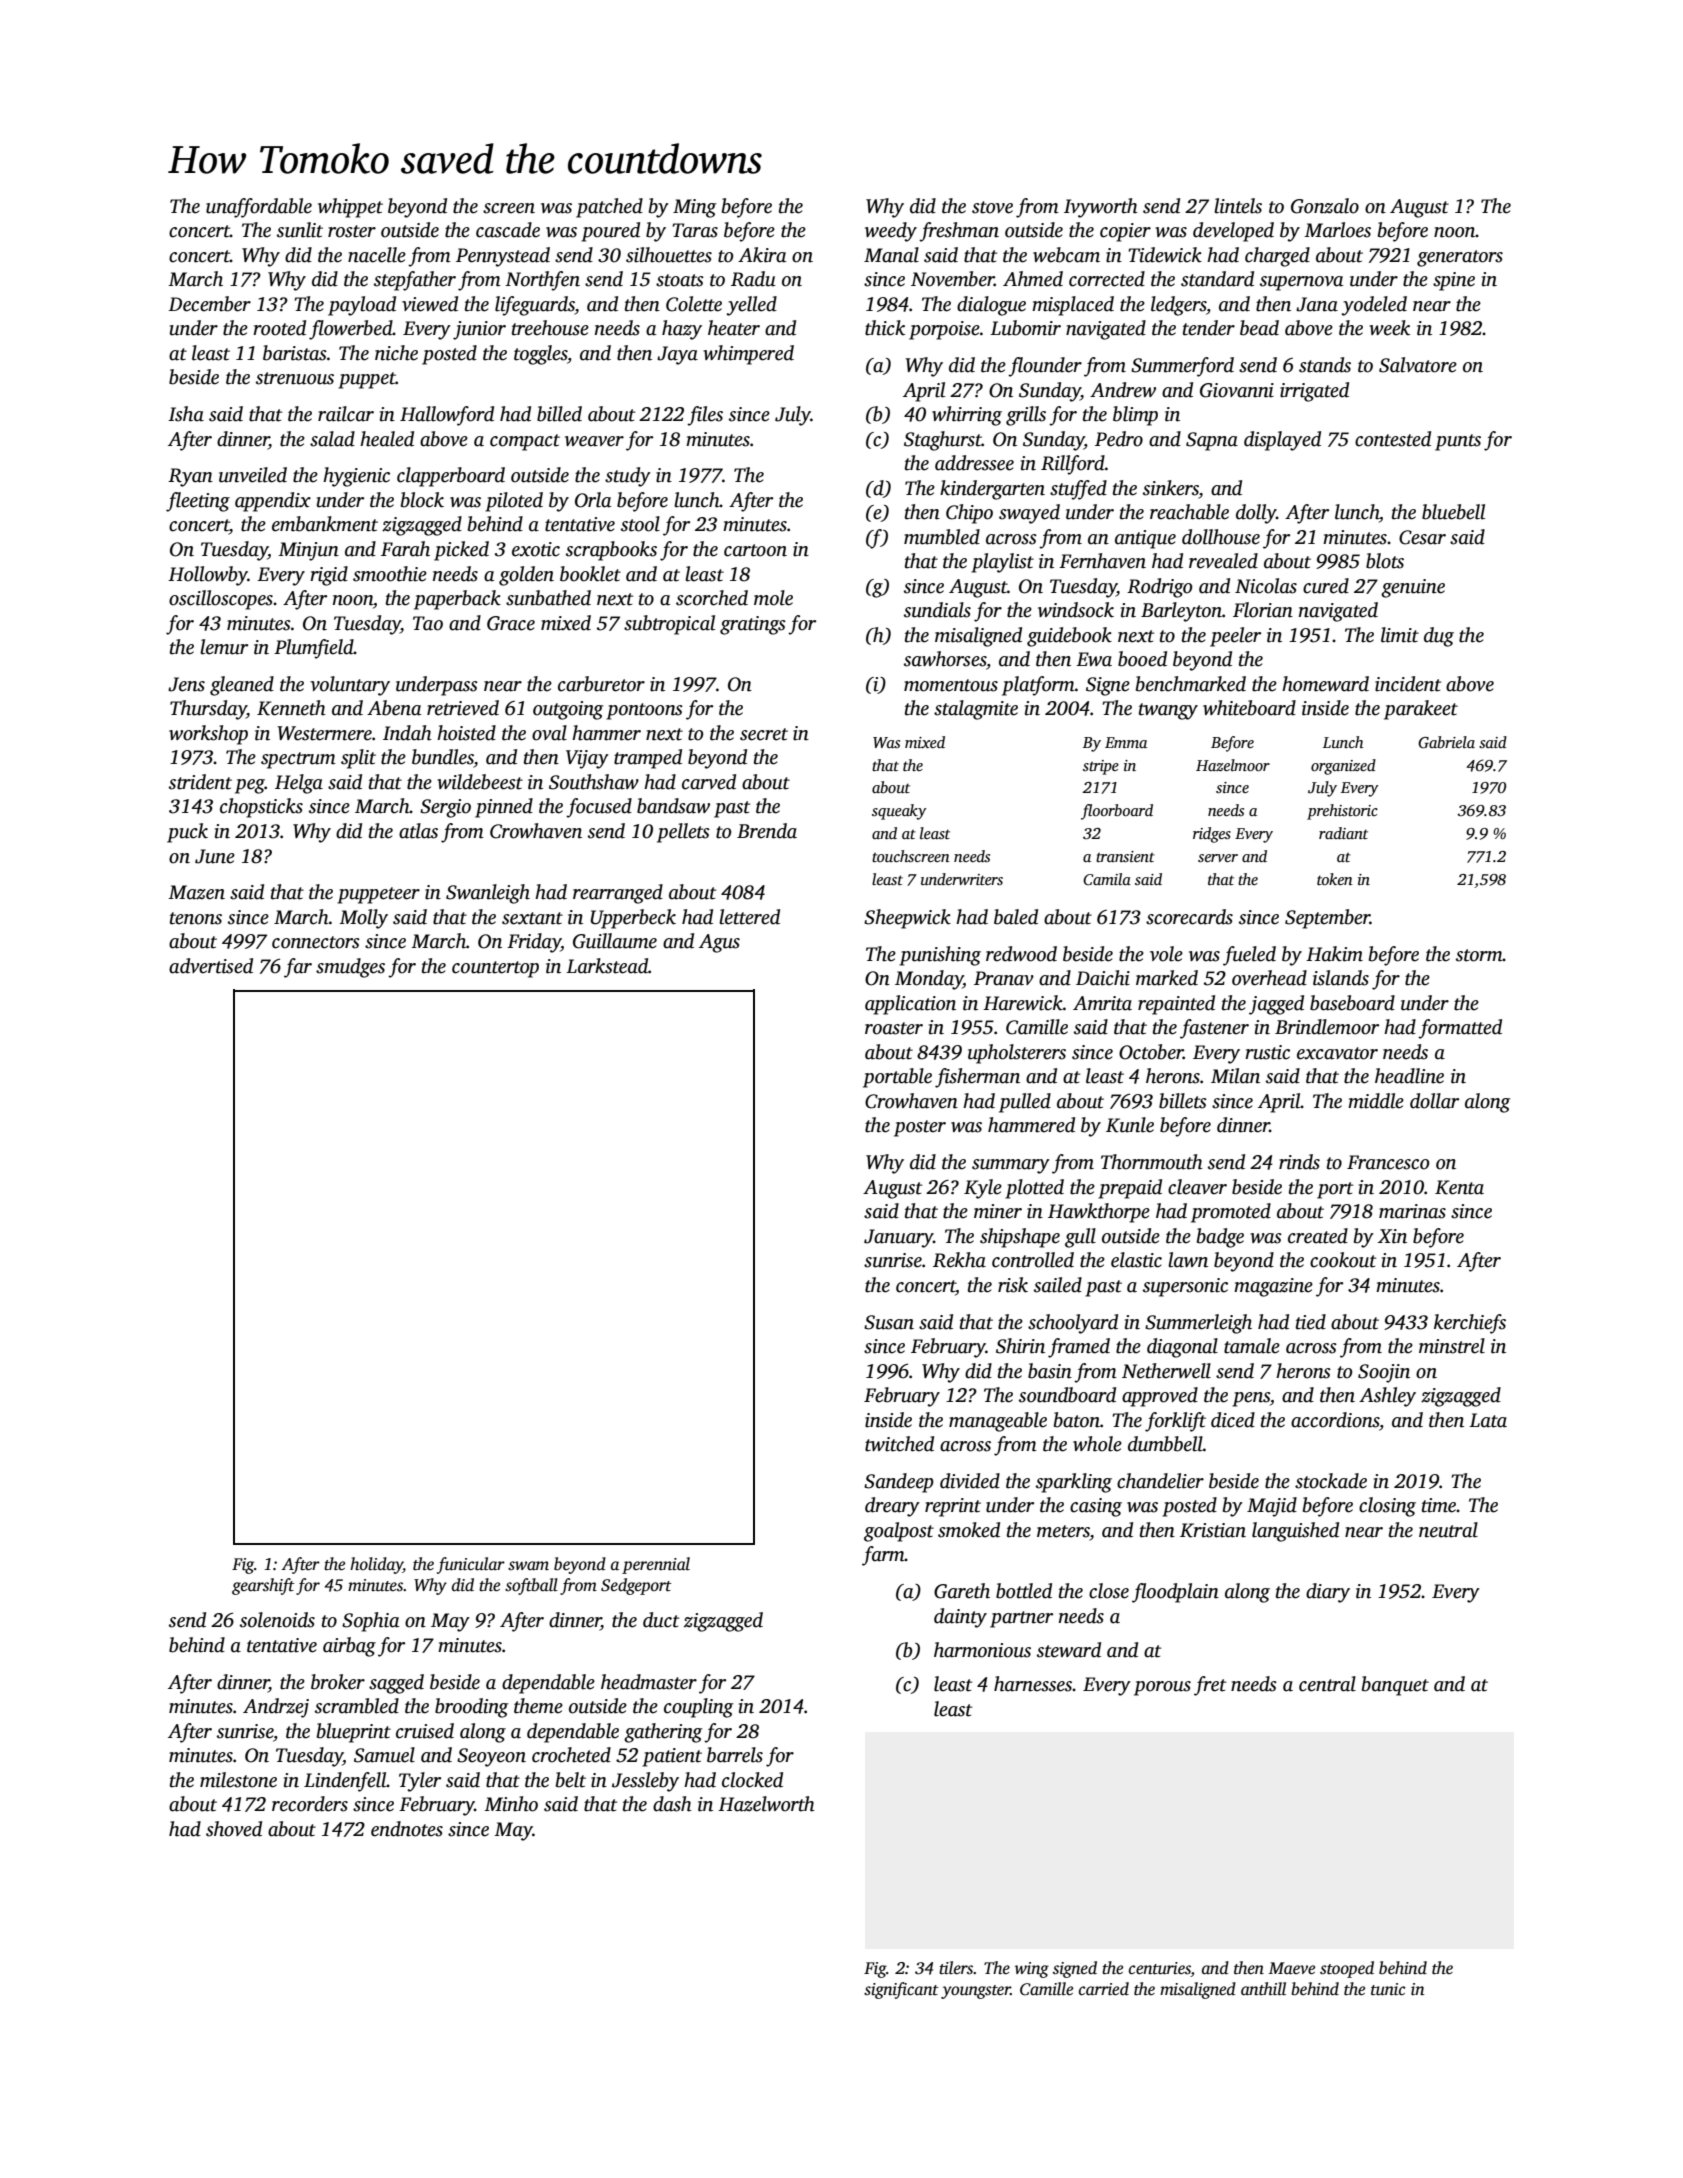 The height and width of the screenshot is (2178, 1683). Describe the element at coordinates (1418, 365) in the screenshot. I see `Salvatore` at that location.
